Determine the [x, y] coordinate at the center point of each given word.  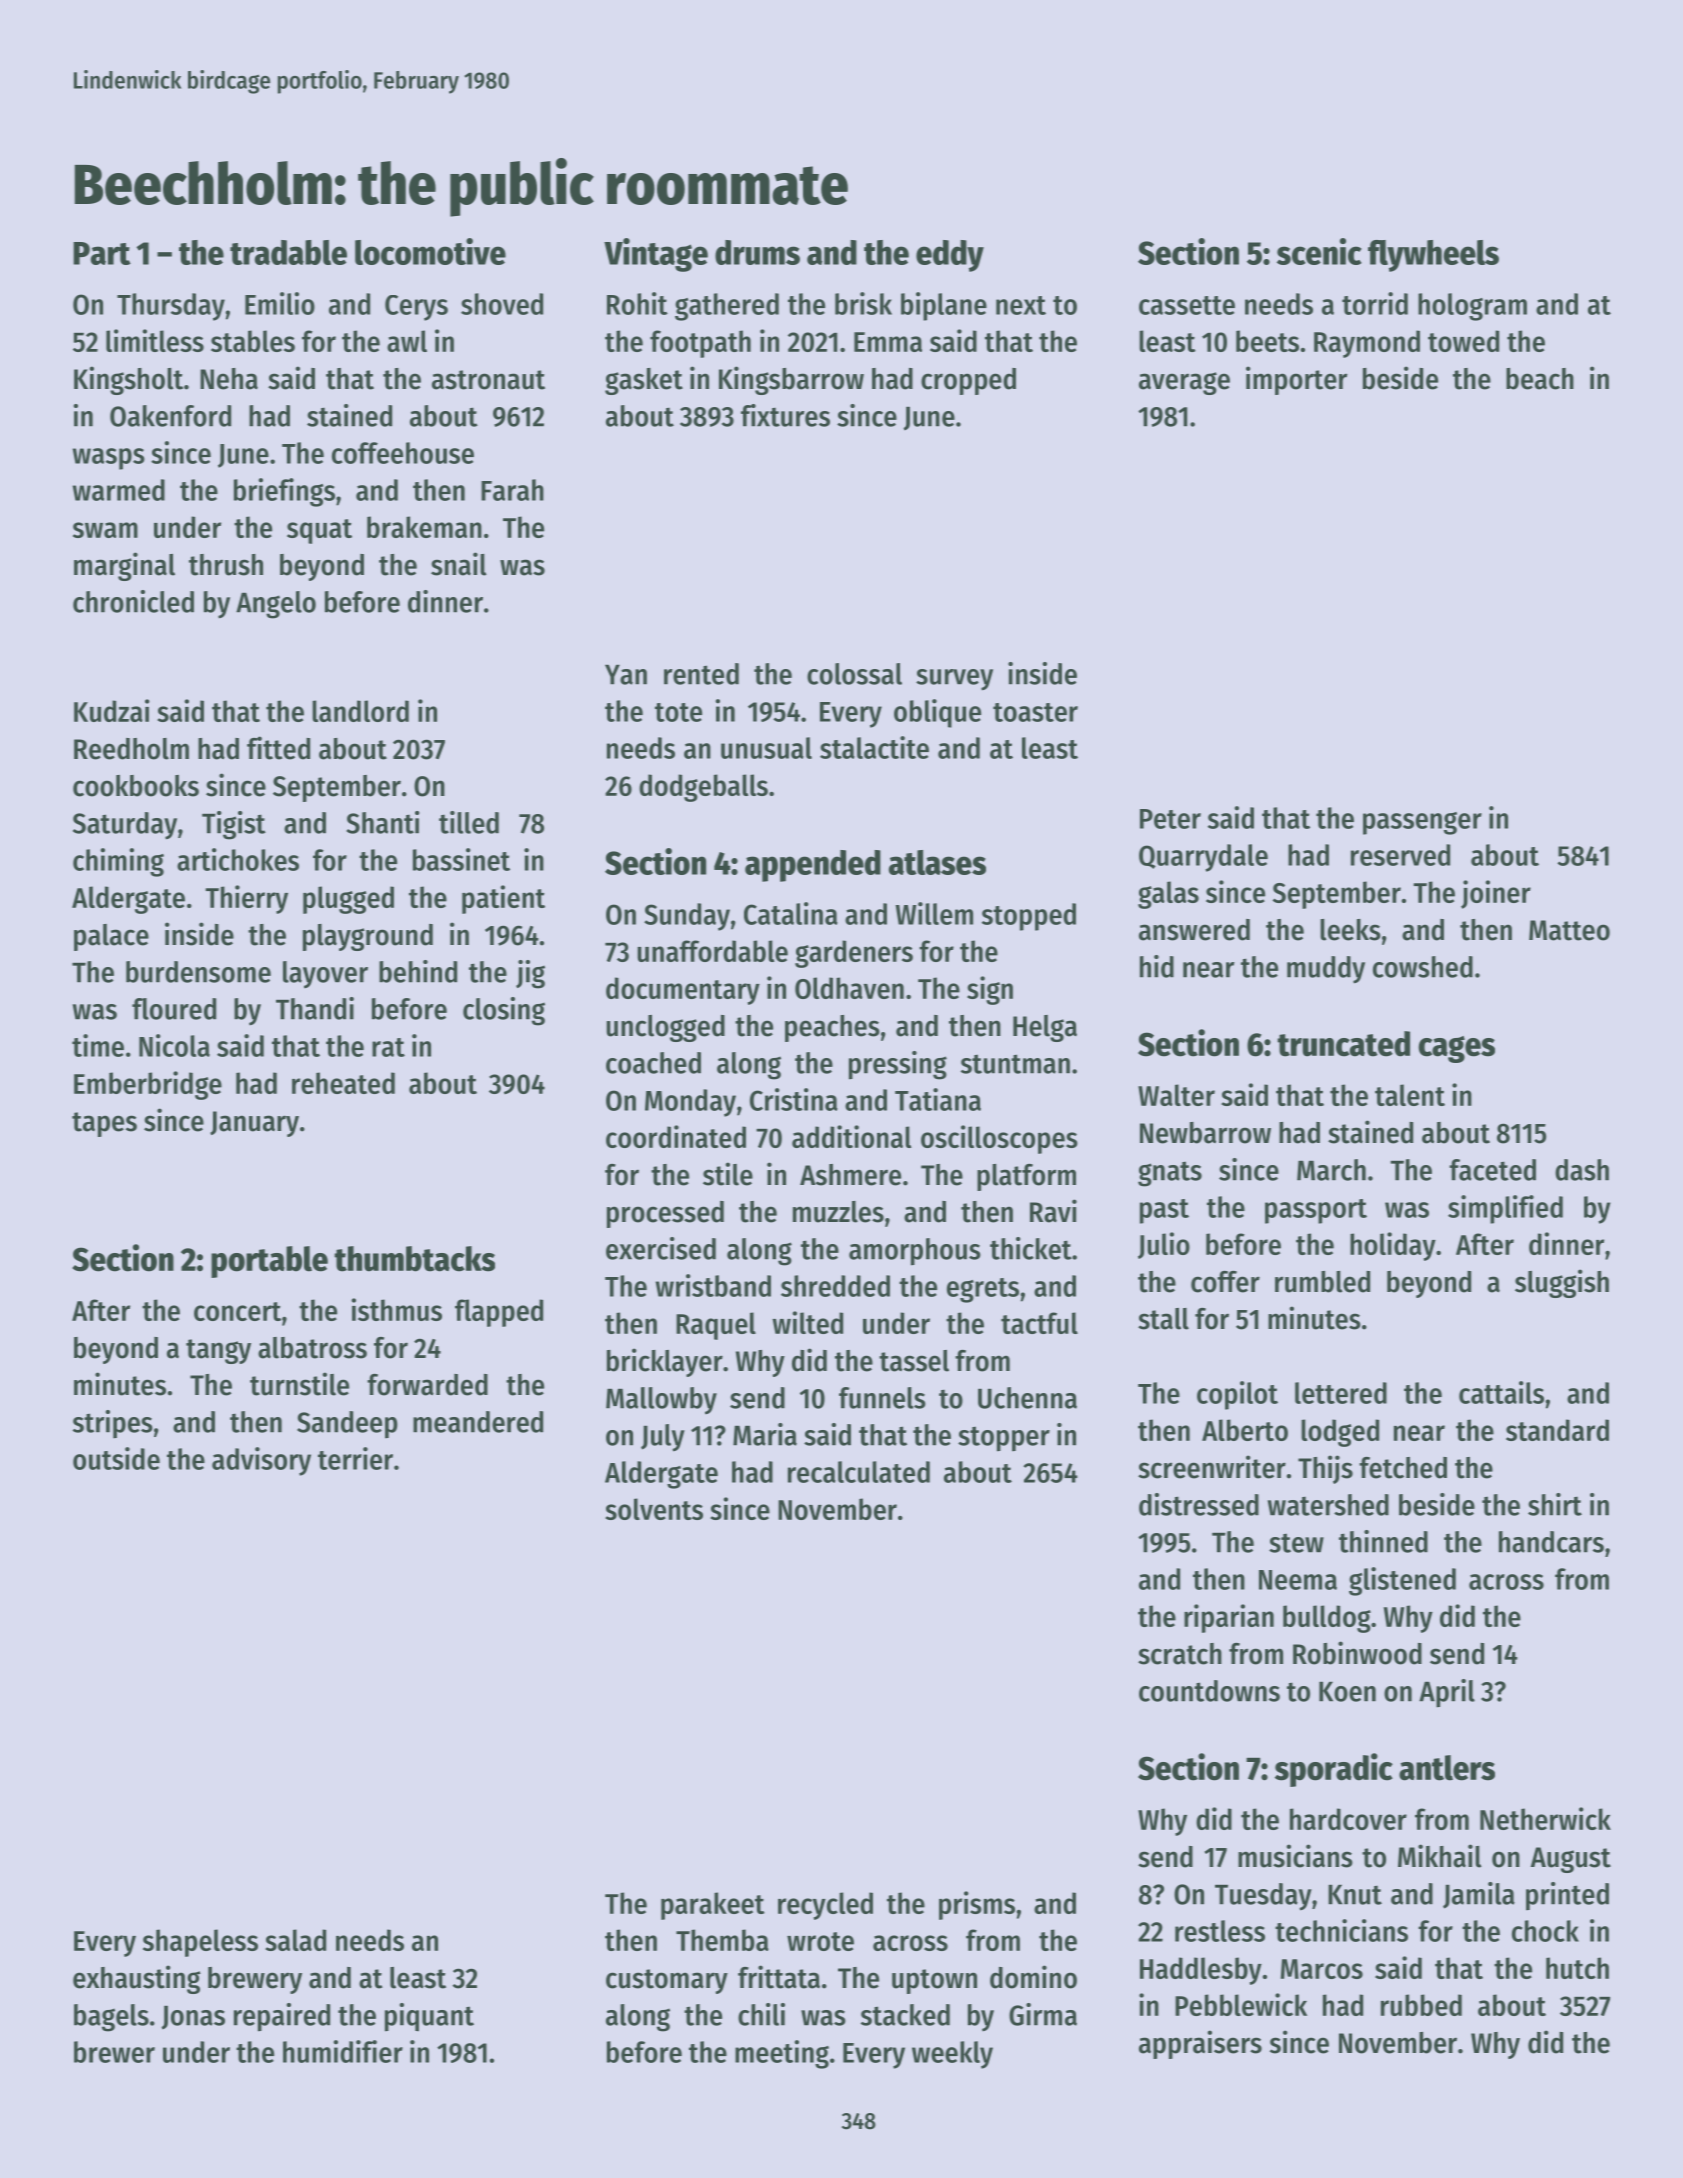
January [254, 1124]
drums [757, 252]
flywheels [1433, 256]
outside [116, 1458]
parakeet [713, 1906]
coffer [1225, 1282]
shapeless [200, 1943]
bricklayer [665, 1362]
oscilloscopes [999, 1139]
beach [1540, 379]
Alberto [1245, 1430]
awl [407, 341]
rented [701, 674]
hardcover [1348, 1819]
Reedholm [131, 749]
